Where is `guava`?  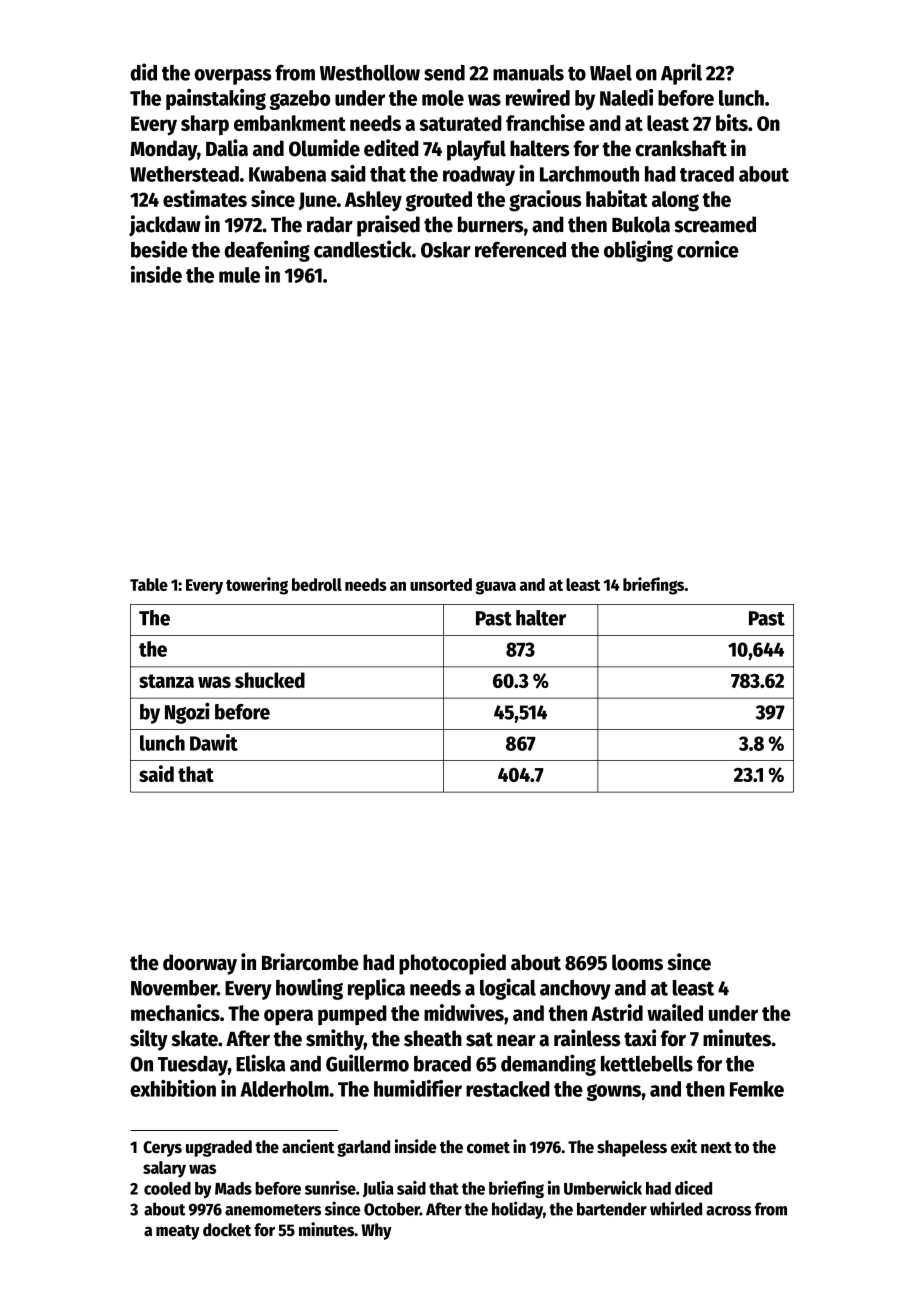
guava is located at coordinates (496, 588).
